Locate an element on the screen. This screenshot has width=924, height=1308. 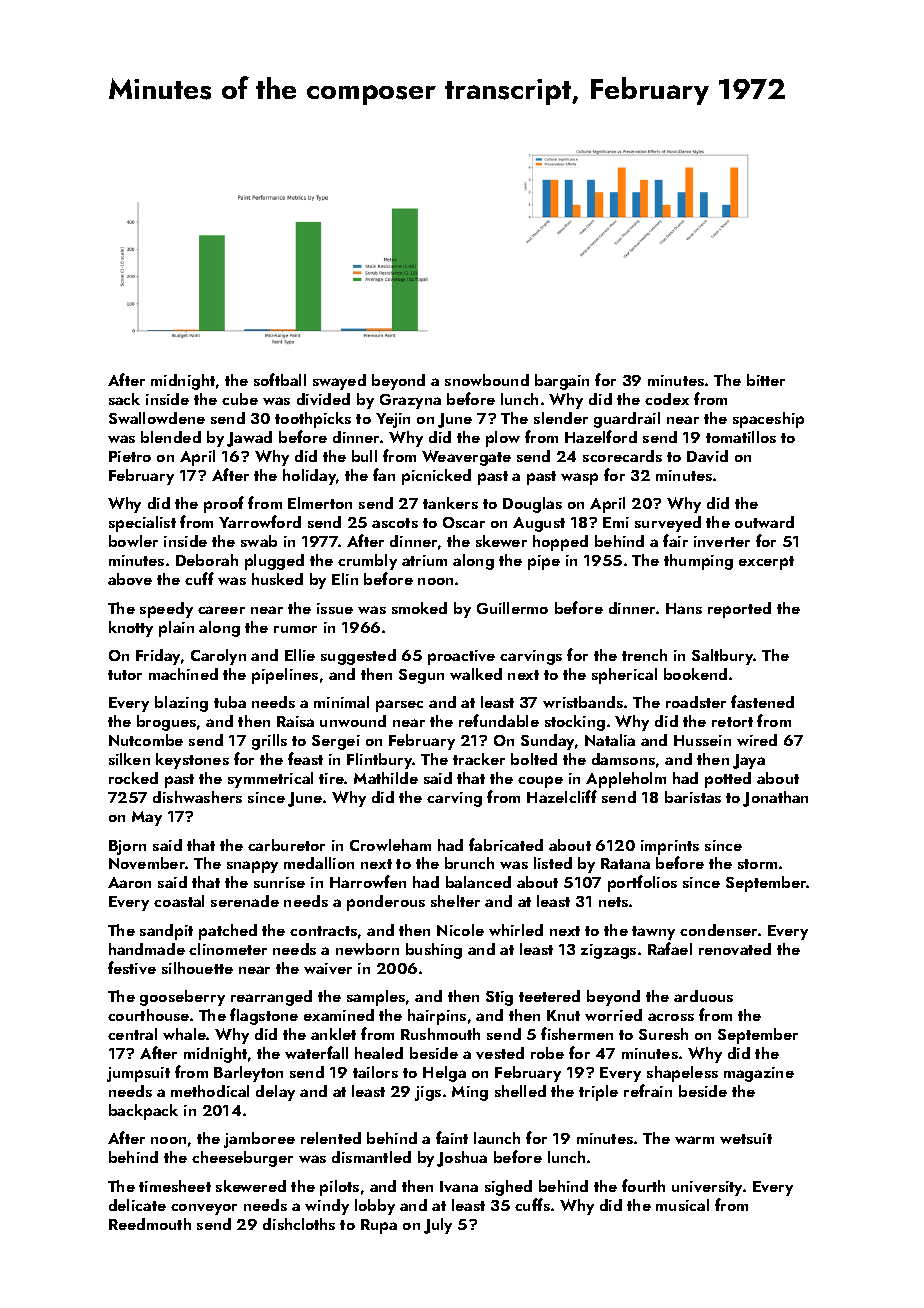
blended is located at coordinates (171, 437).
